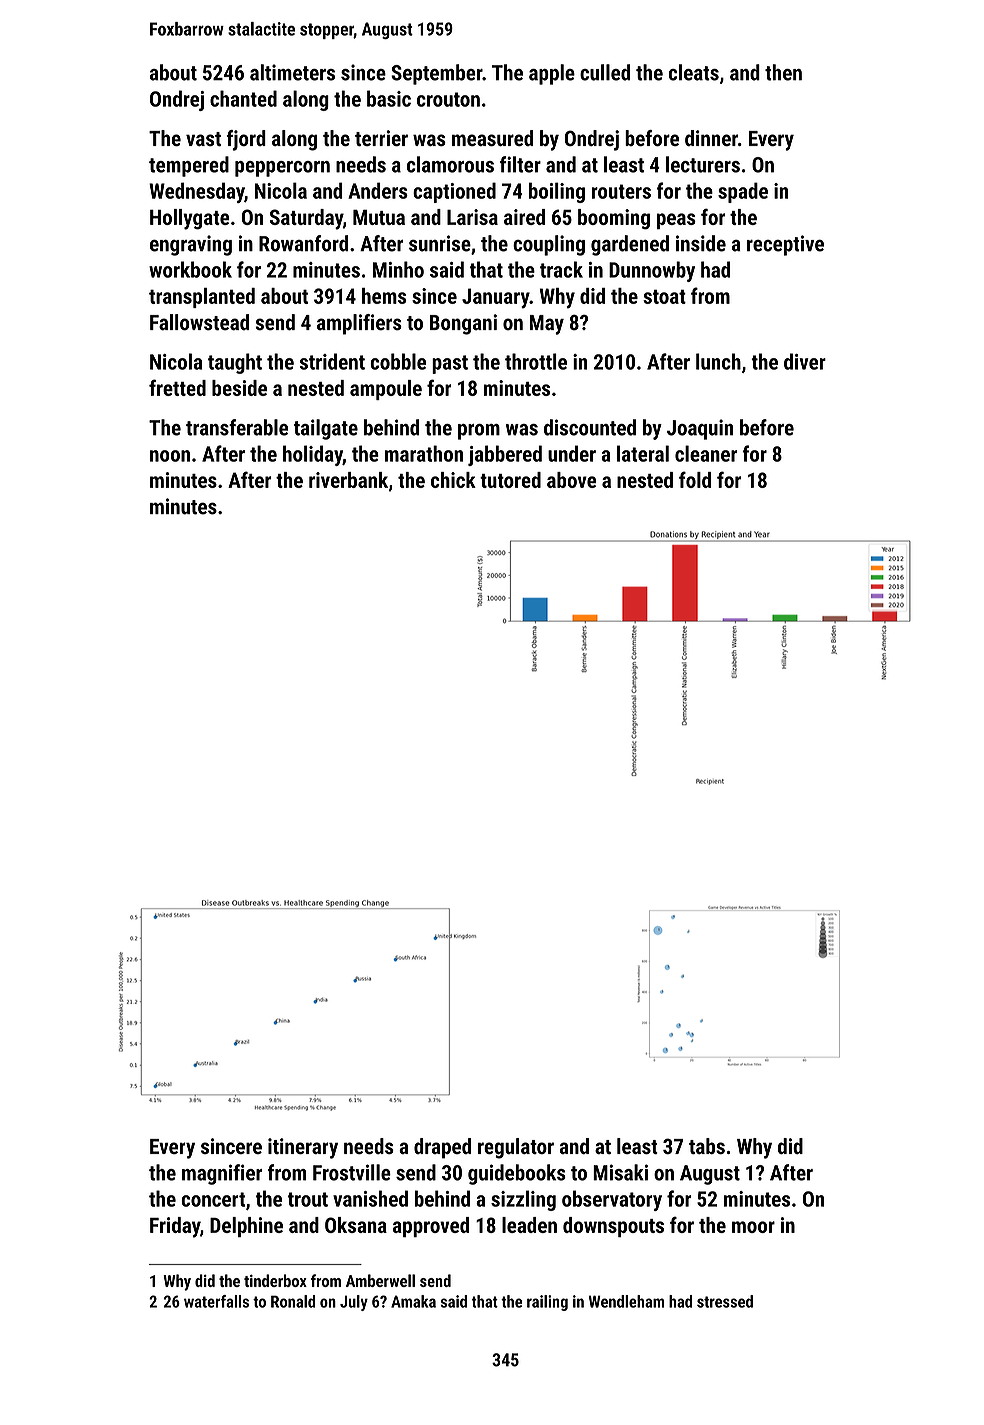 This screenshot has height=1425, width=984. I want to click on chanted, so click(243, 98).
